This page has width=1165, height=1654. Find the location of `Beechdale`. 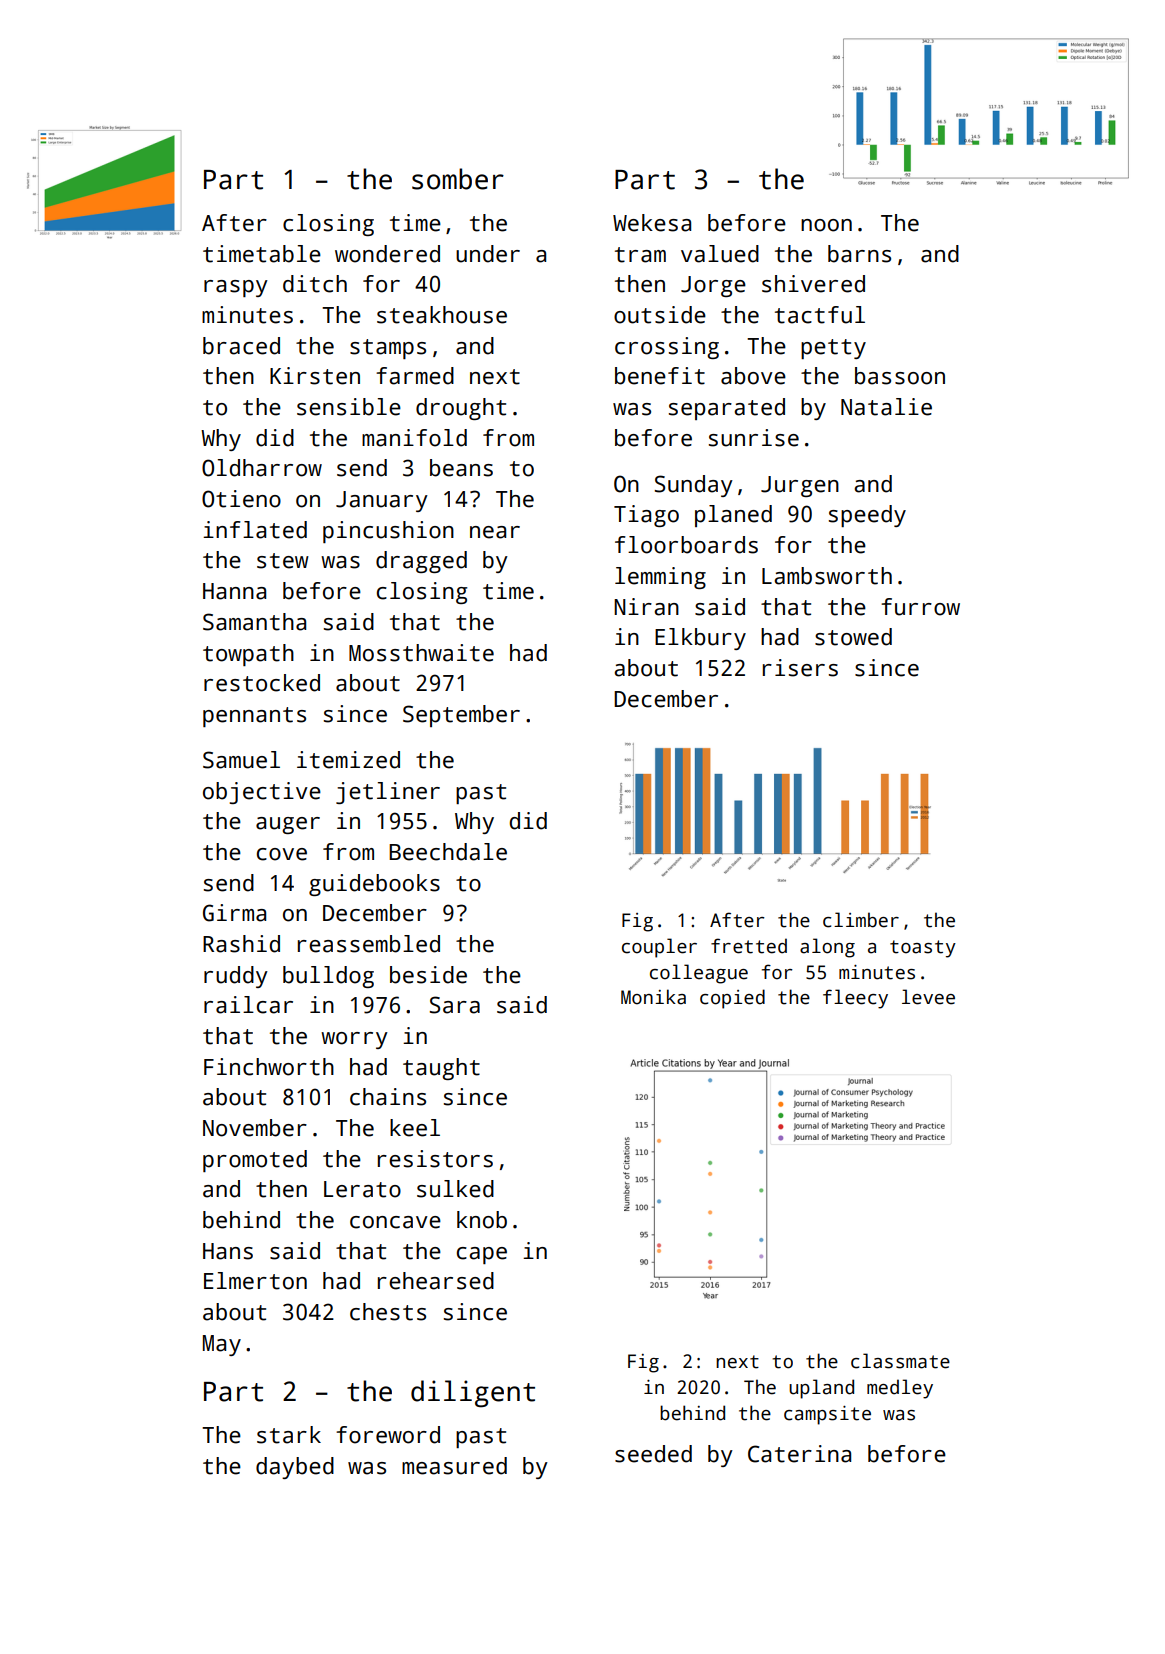

Beechdale is located at coordinates (448, 852).
